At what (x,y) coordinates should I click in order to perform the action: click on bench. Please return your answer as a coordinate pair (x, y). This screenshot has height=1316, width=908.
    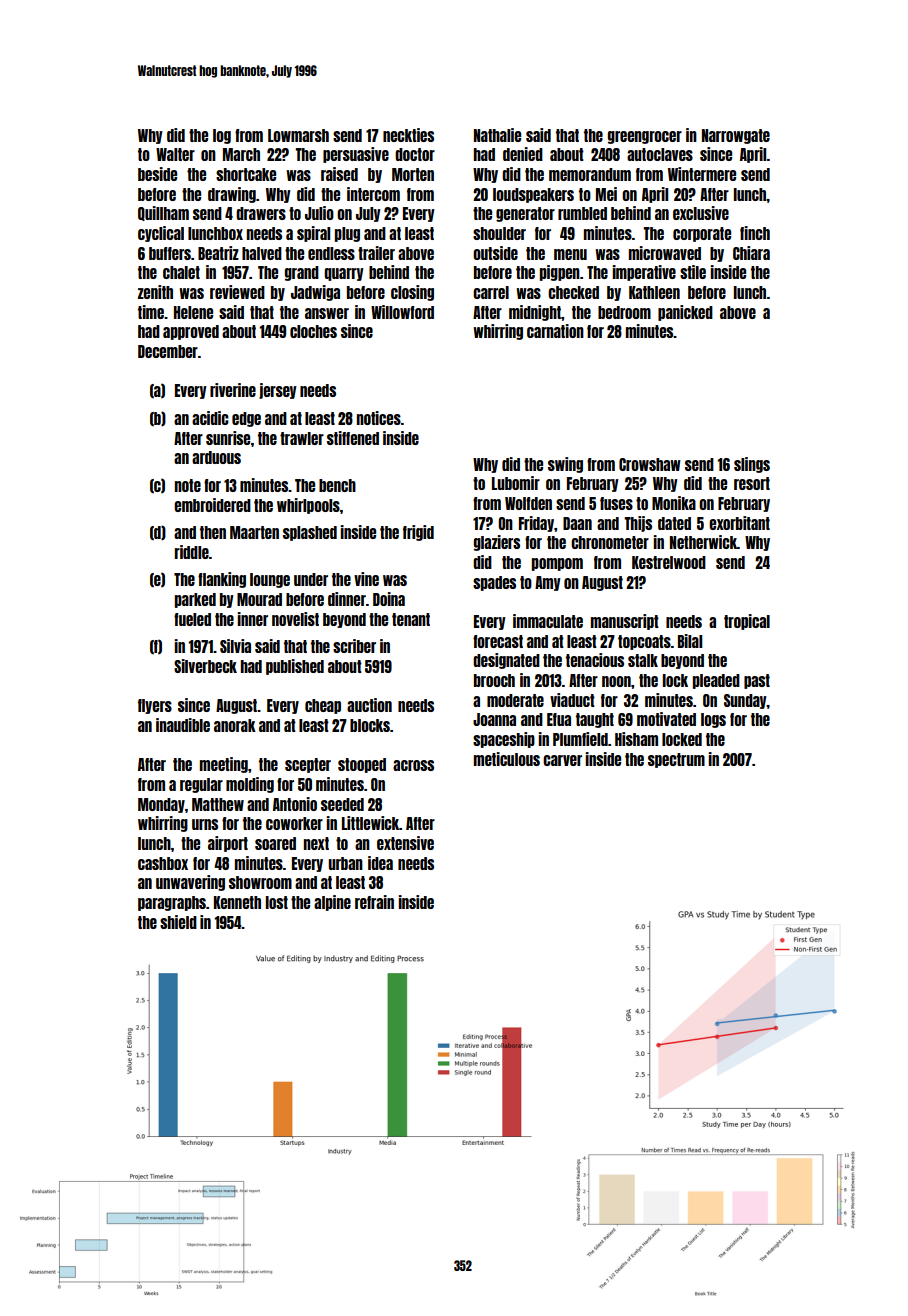
    Looking at the image, I should click on (337, 485).
